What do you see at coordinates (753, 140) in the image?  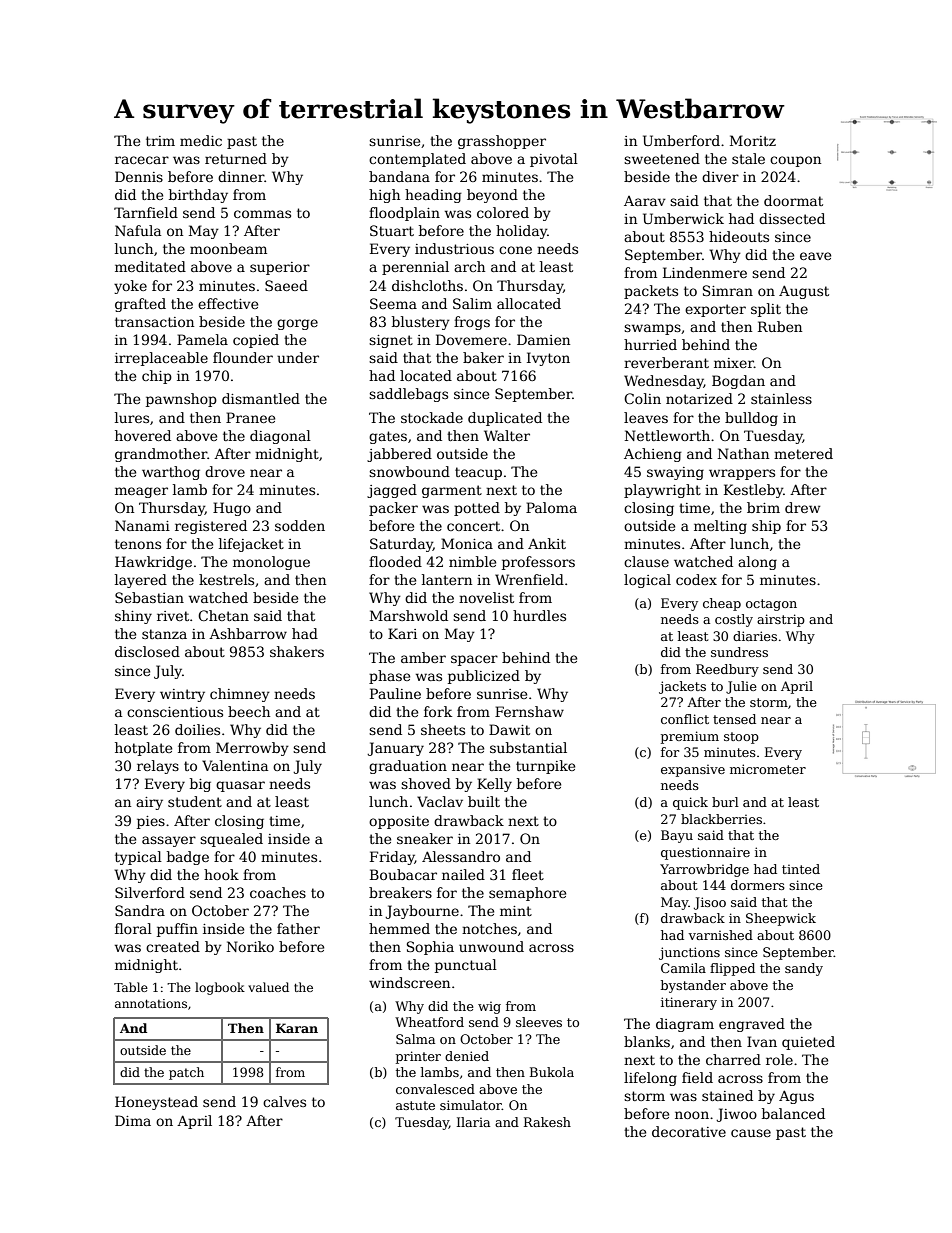 I see `Moritz` at bounding box center [753, 140].
